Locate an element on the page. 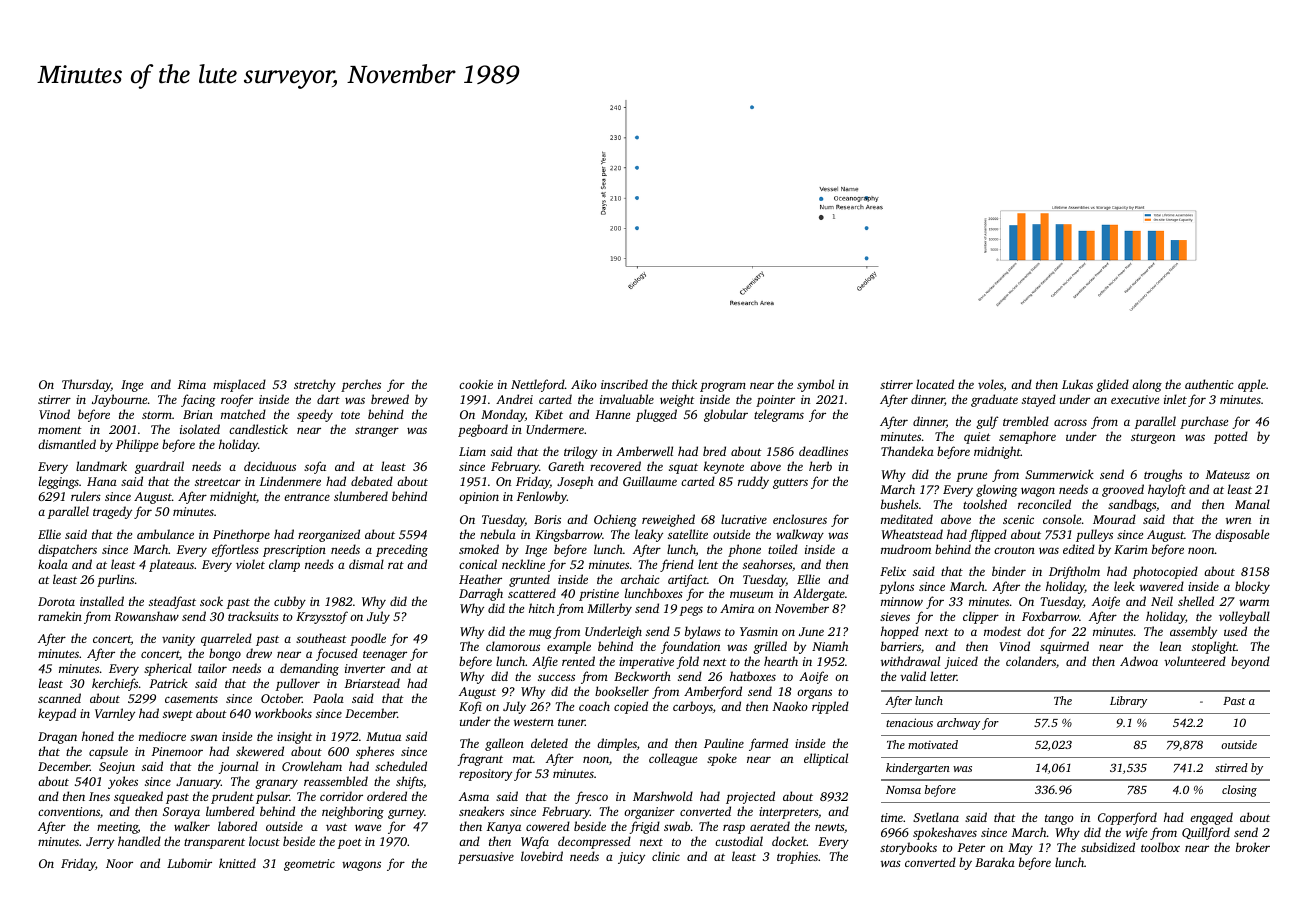 The height and width of the image is (924, 1308). dispatchers is located at coordinates (67, 550).
